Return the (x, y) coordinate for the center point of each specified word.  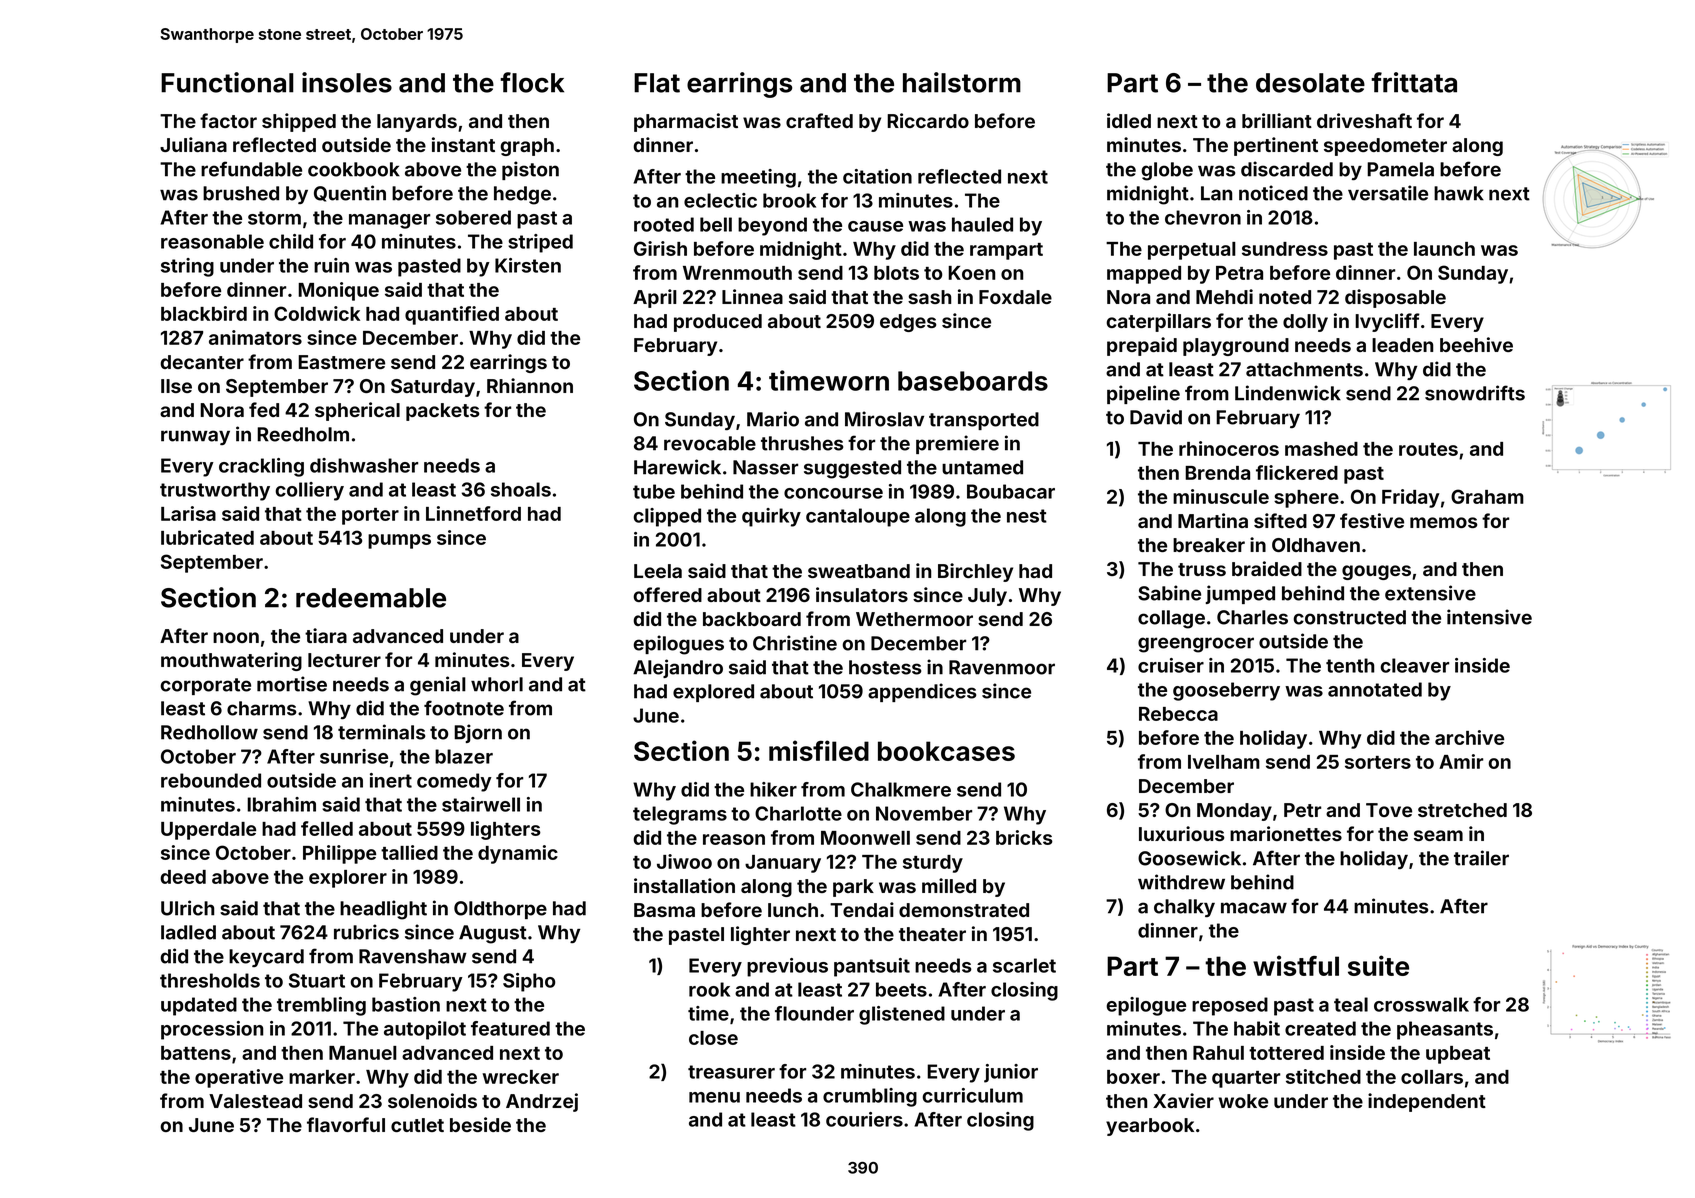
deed (183, 877)
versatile (1388, 193)
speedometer (1385, 147)
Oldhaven (1316, 545)
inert (391, 780)
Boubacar (1011, 491)
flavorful (346, 1124)
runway (195, 437)
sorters (1378, 762)
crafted (819, 120)
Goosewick (1189, 858)
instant (463, 144)
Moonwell (865, 838)
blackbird (204, 313)
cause (875, 226)
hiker (773, 789)
